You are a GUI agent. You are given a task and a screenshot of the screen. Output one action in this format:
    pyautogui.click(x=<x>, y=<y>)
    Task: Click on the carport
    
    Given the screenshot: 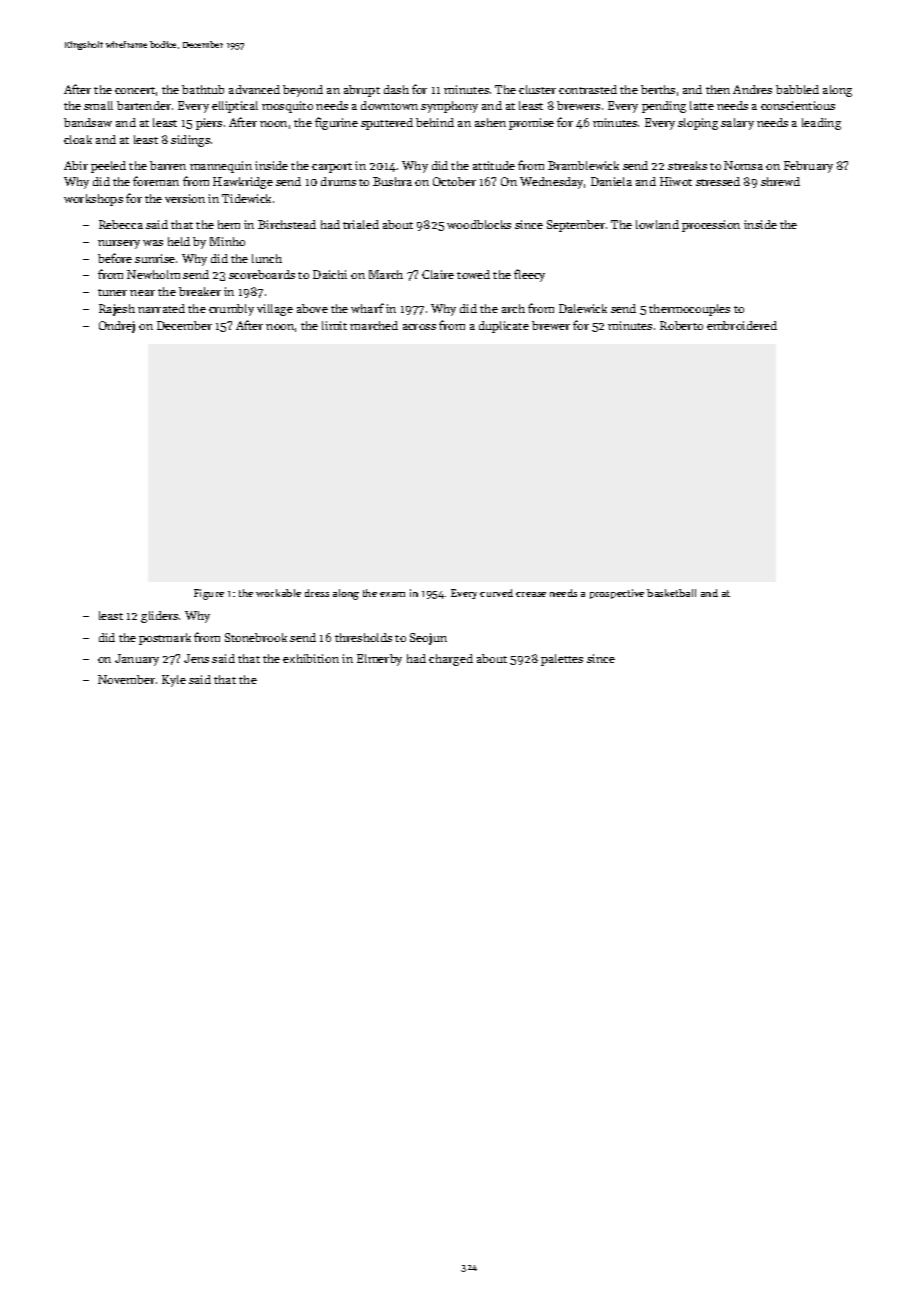 What is the action you would take?
    pyautogui.click(x=332, y=168)
